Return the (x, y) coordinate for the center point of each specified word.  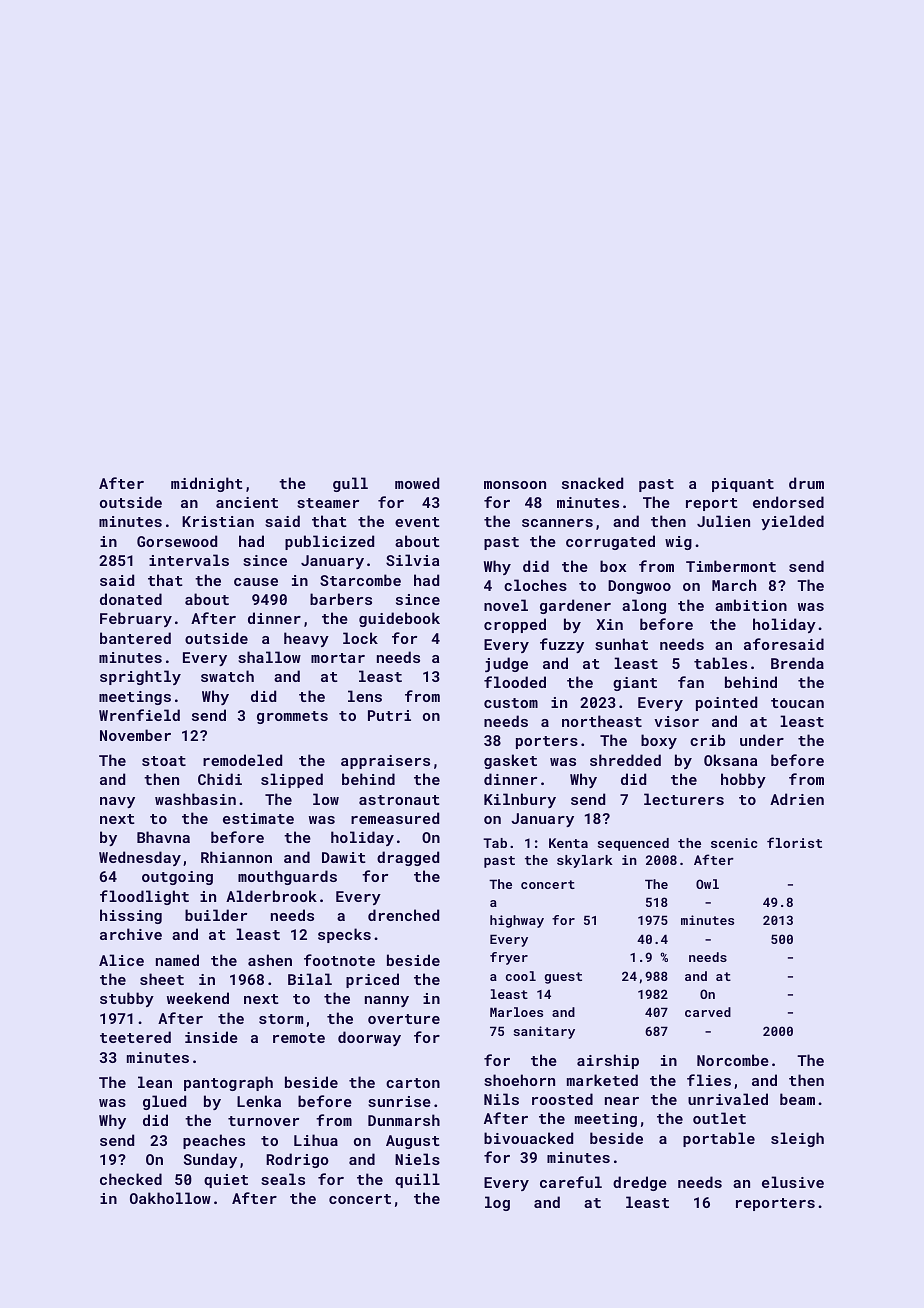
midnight (207, 484)
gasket (510, 761)
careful (571, 1182)
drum (806, 483)
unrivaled (728, 1099)
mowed (417, 483)
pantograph (228, 1083)
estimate (258, 818)
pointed (726, 703)
